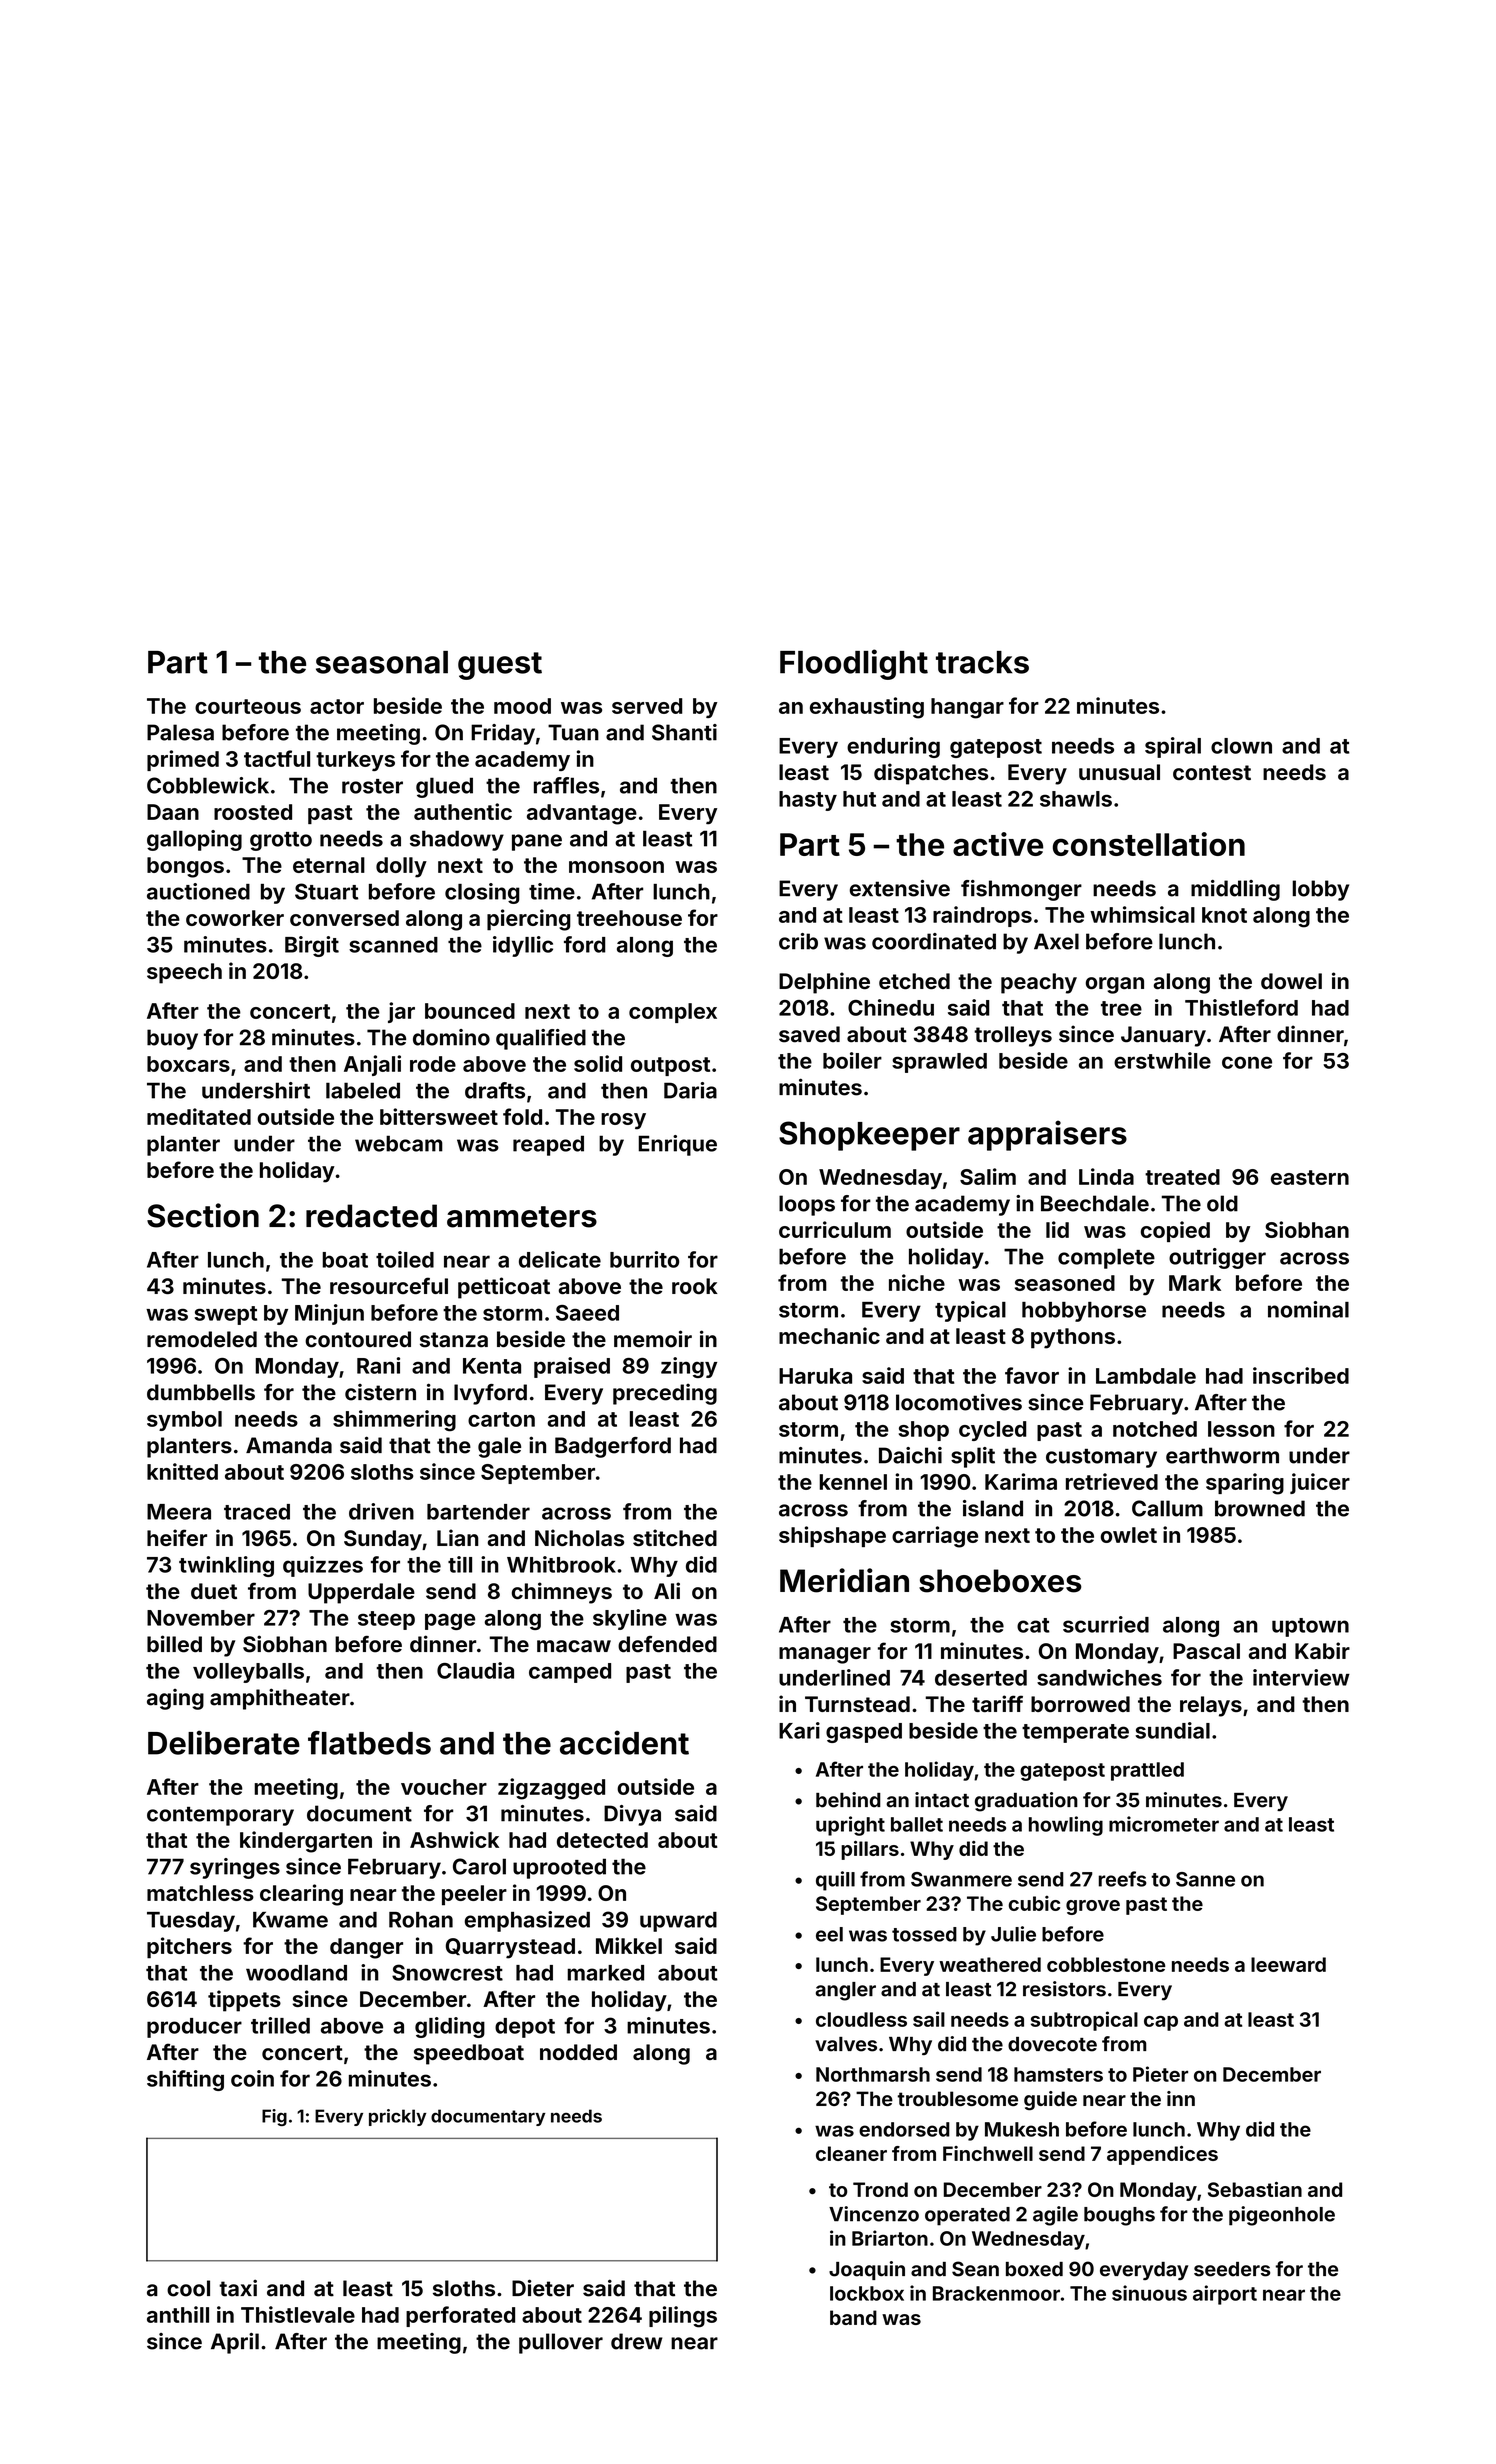  I want to click on courteous, so click(248, 706).
